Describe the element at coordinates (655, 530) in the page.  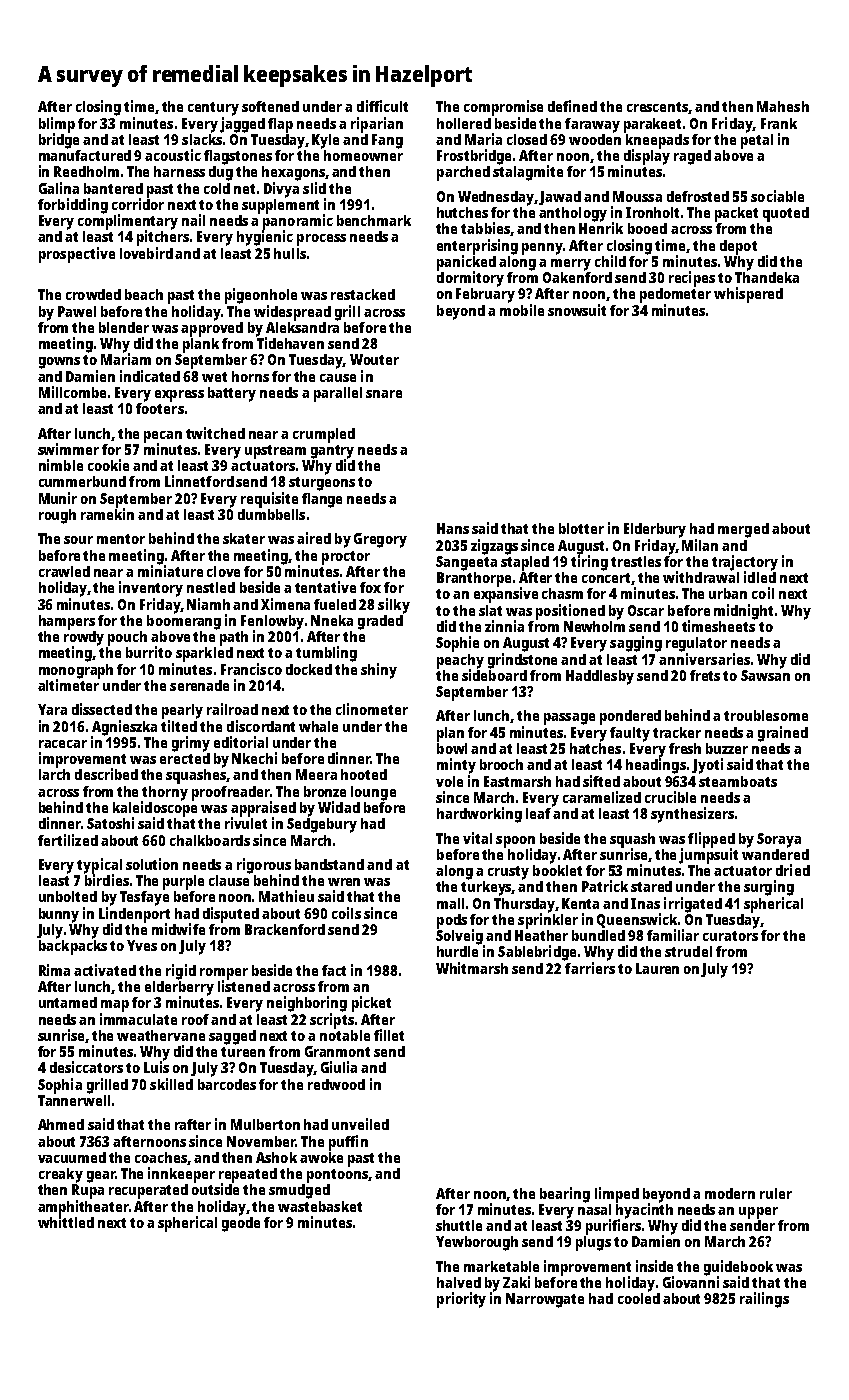
I see `Elderbury` at that location.
